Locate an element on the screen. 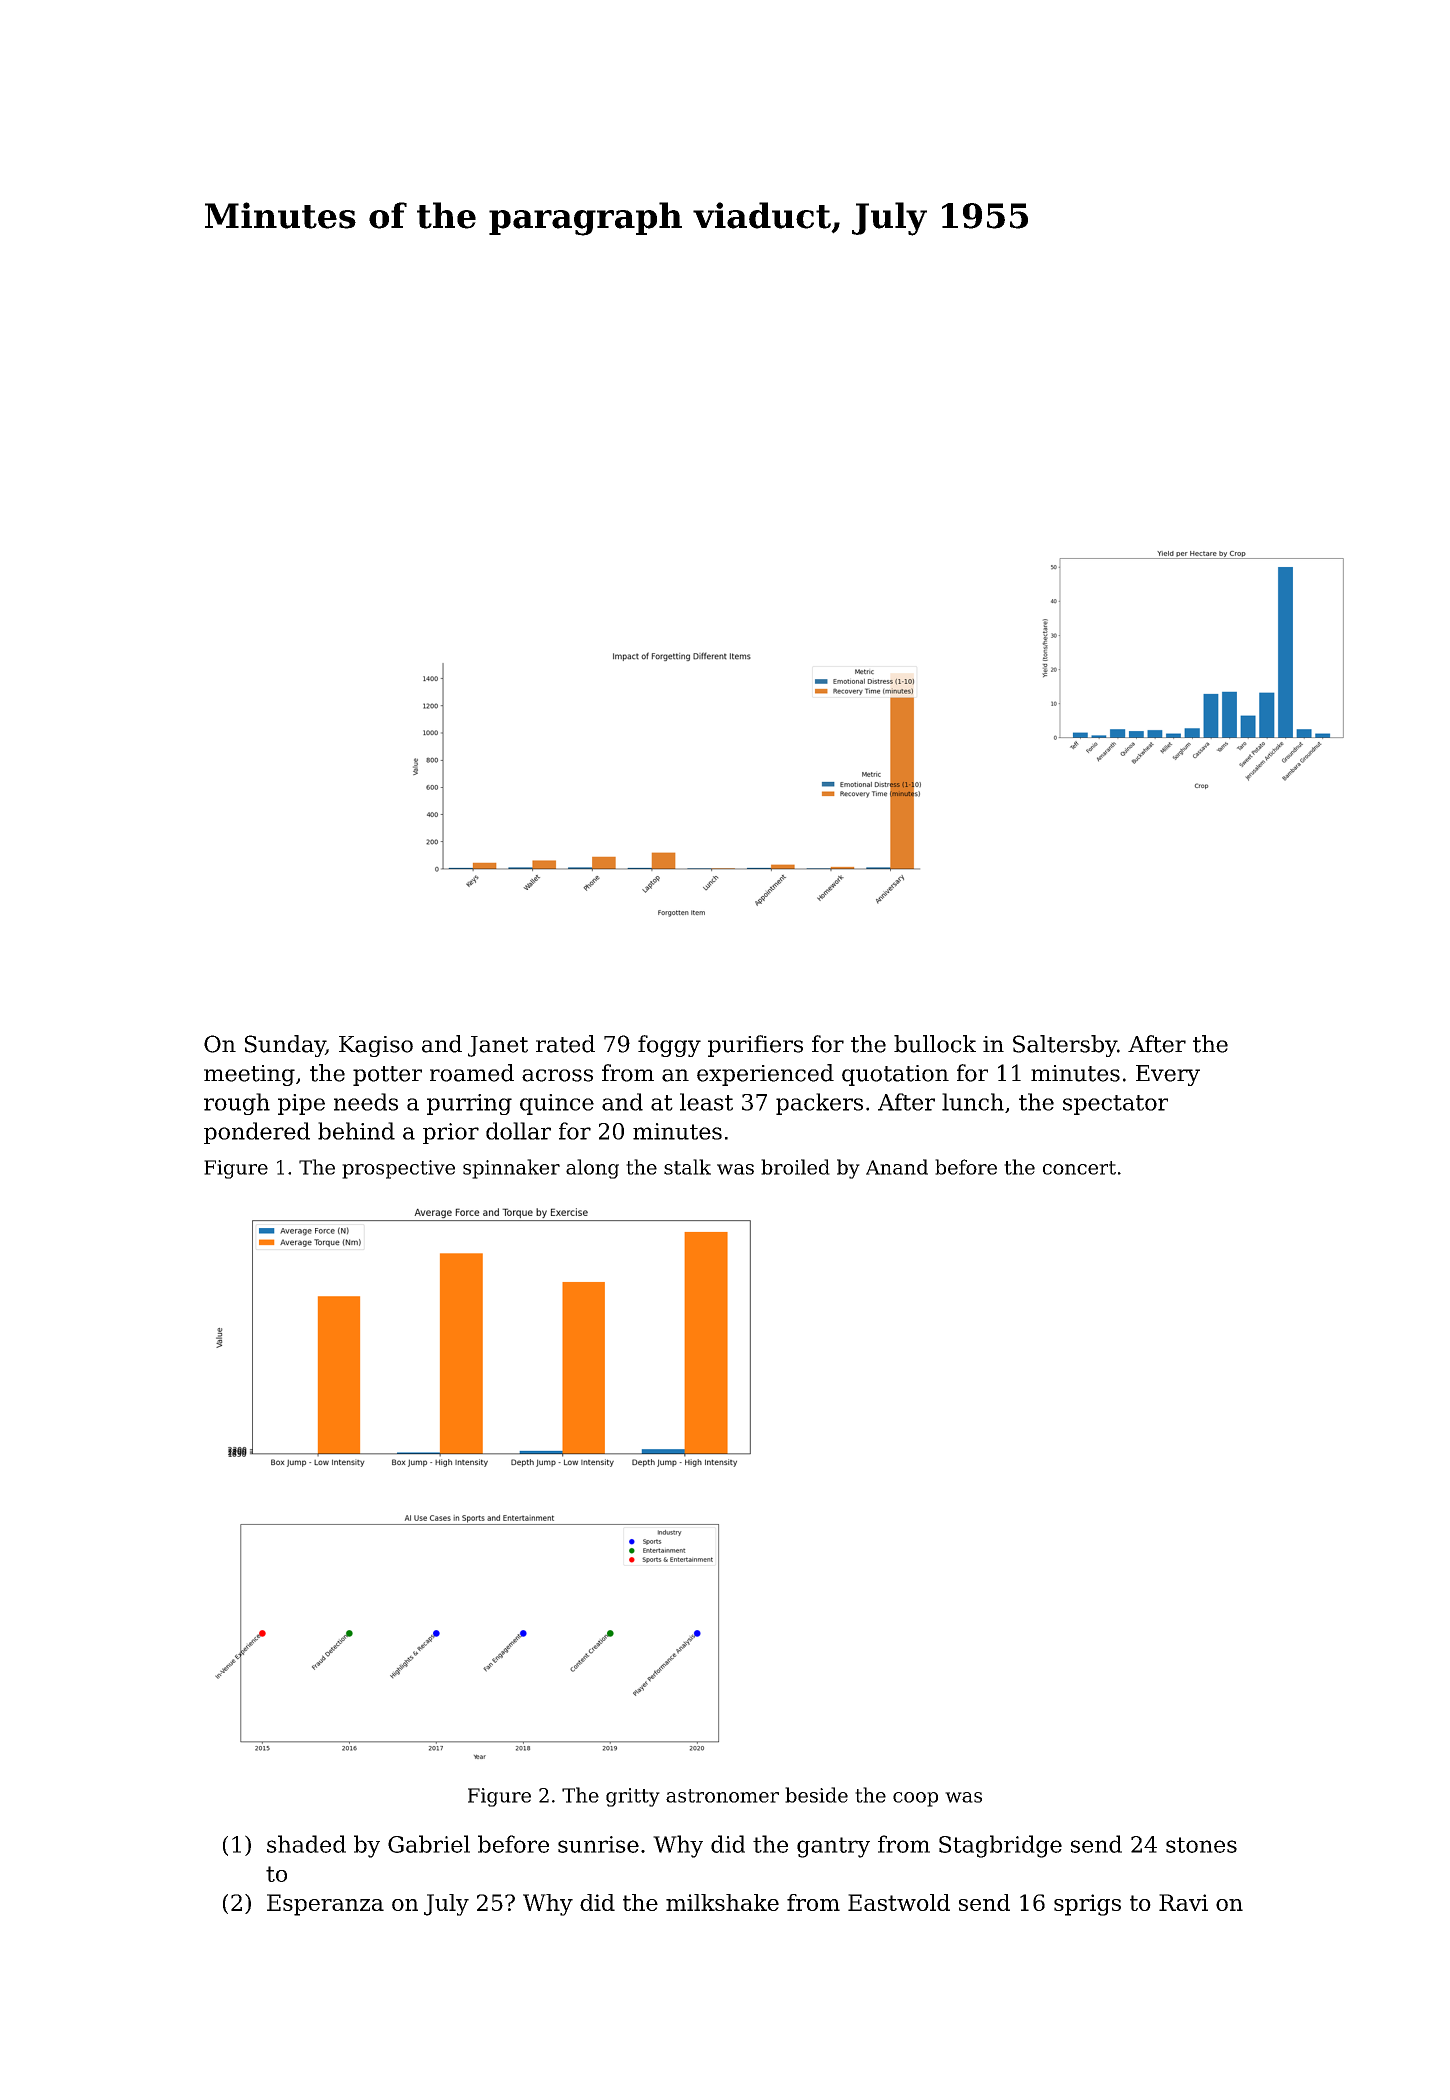 The image size is (1450, 2100). Stagbridge is located at coordinates (1000, 1846).
